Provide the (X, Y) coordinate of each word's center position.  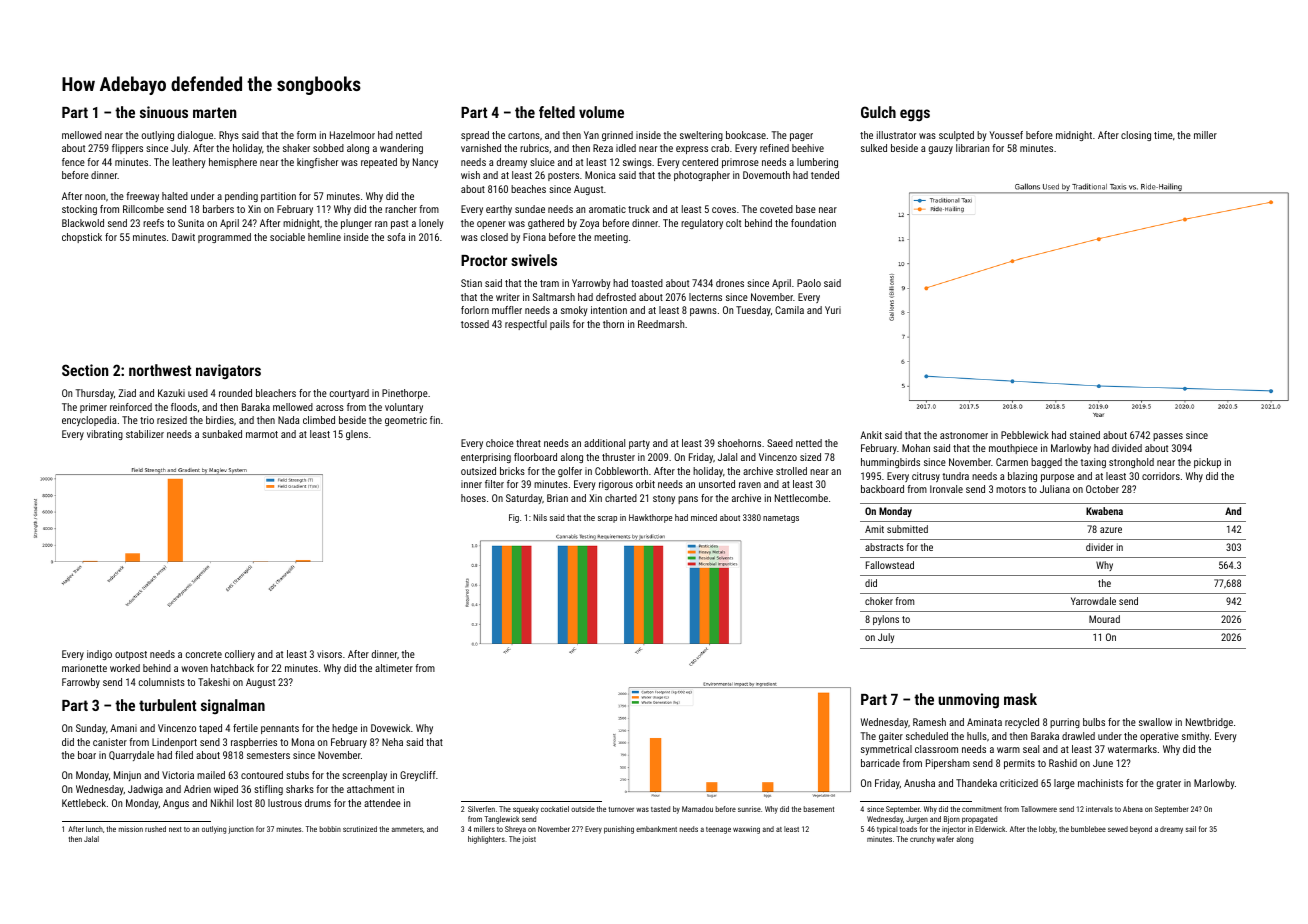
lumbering (817, 163)
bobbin (330, 829)
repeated (379, 163)
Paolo (809, 283)
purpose (1057, 478)
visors (329, 654)
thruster (618, 457)
